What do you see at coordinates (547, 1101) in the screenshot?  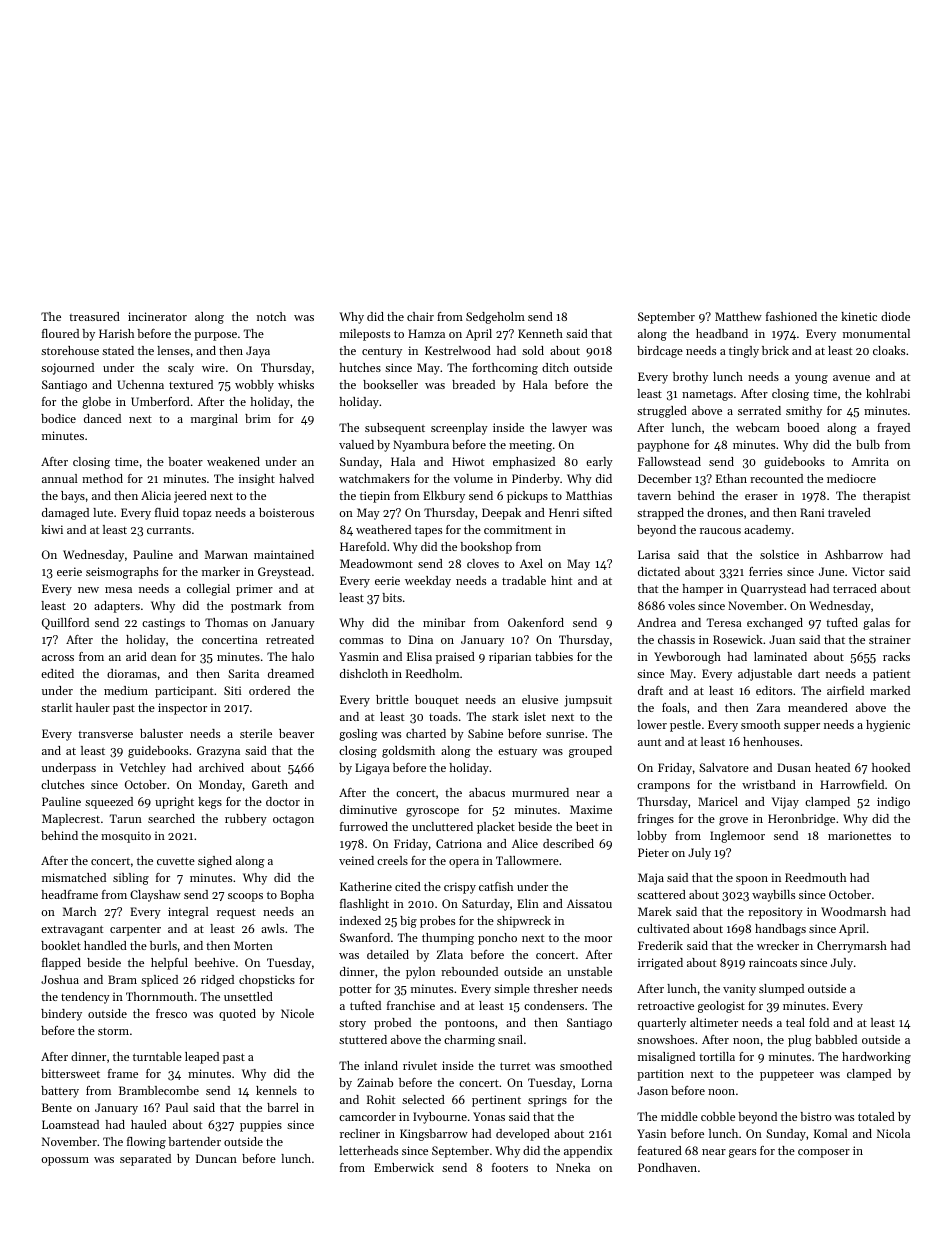 I see `springs` at bounding box center [547, 1101].
